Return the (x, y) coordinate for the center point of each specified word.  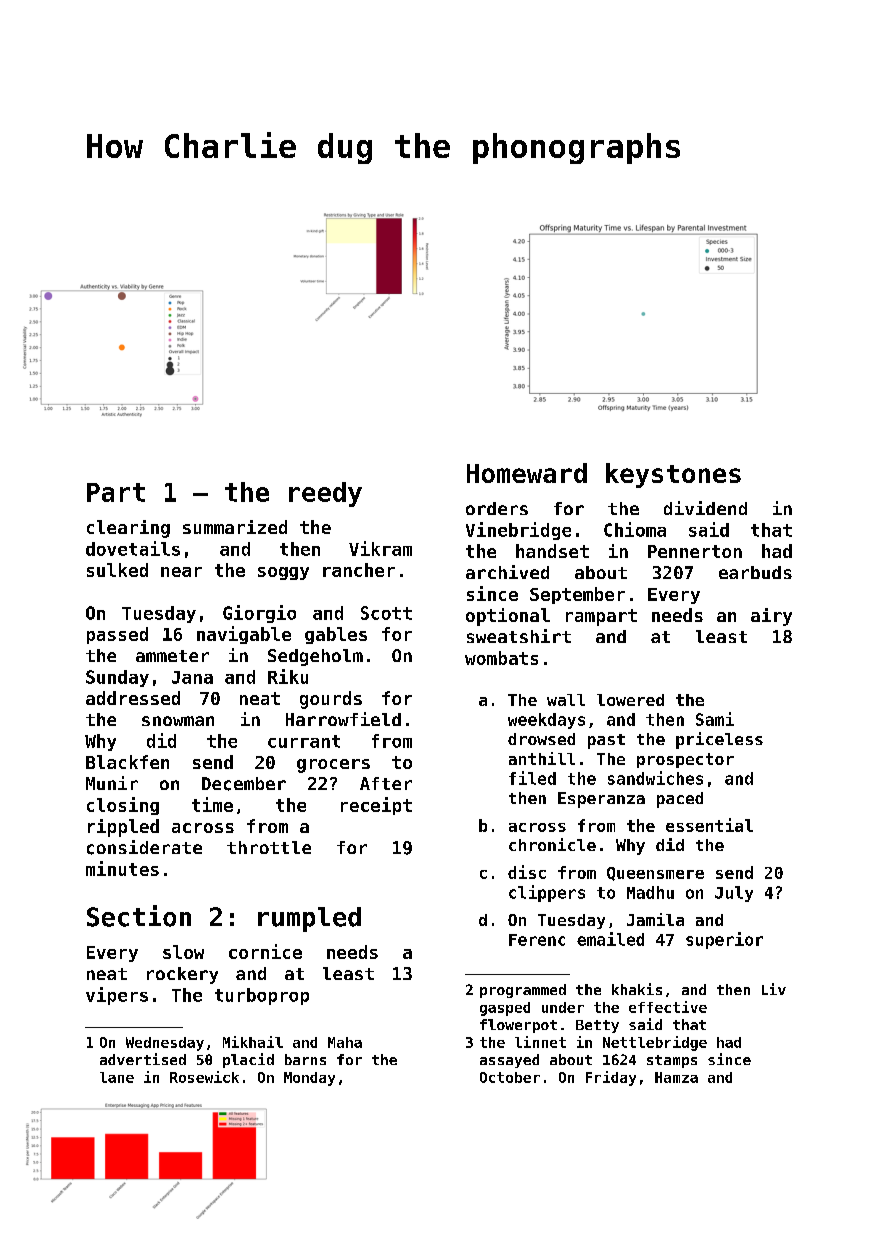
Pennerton (695, 551)
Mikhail (253, 1042)
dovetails (133, 548)
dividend (705, 508)
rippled (123, 828)
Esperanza (601, 800)
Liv (774, 989)
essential (709, 825)
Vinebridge (518, 531)
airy (771, 617)
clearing (128, 529)
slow (183, 952)
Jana (192, 677)
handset (552, 551)
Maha (345, 1042)
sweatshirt (519, 636)
